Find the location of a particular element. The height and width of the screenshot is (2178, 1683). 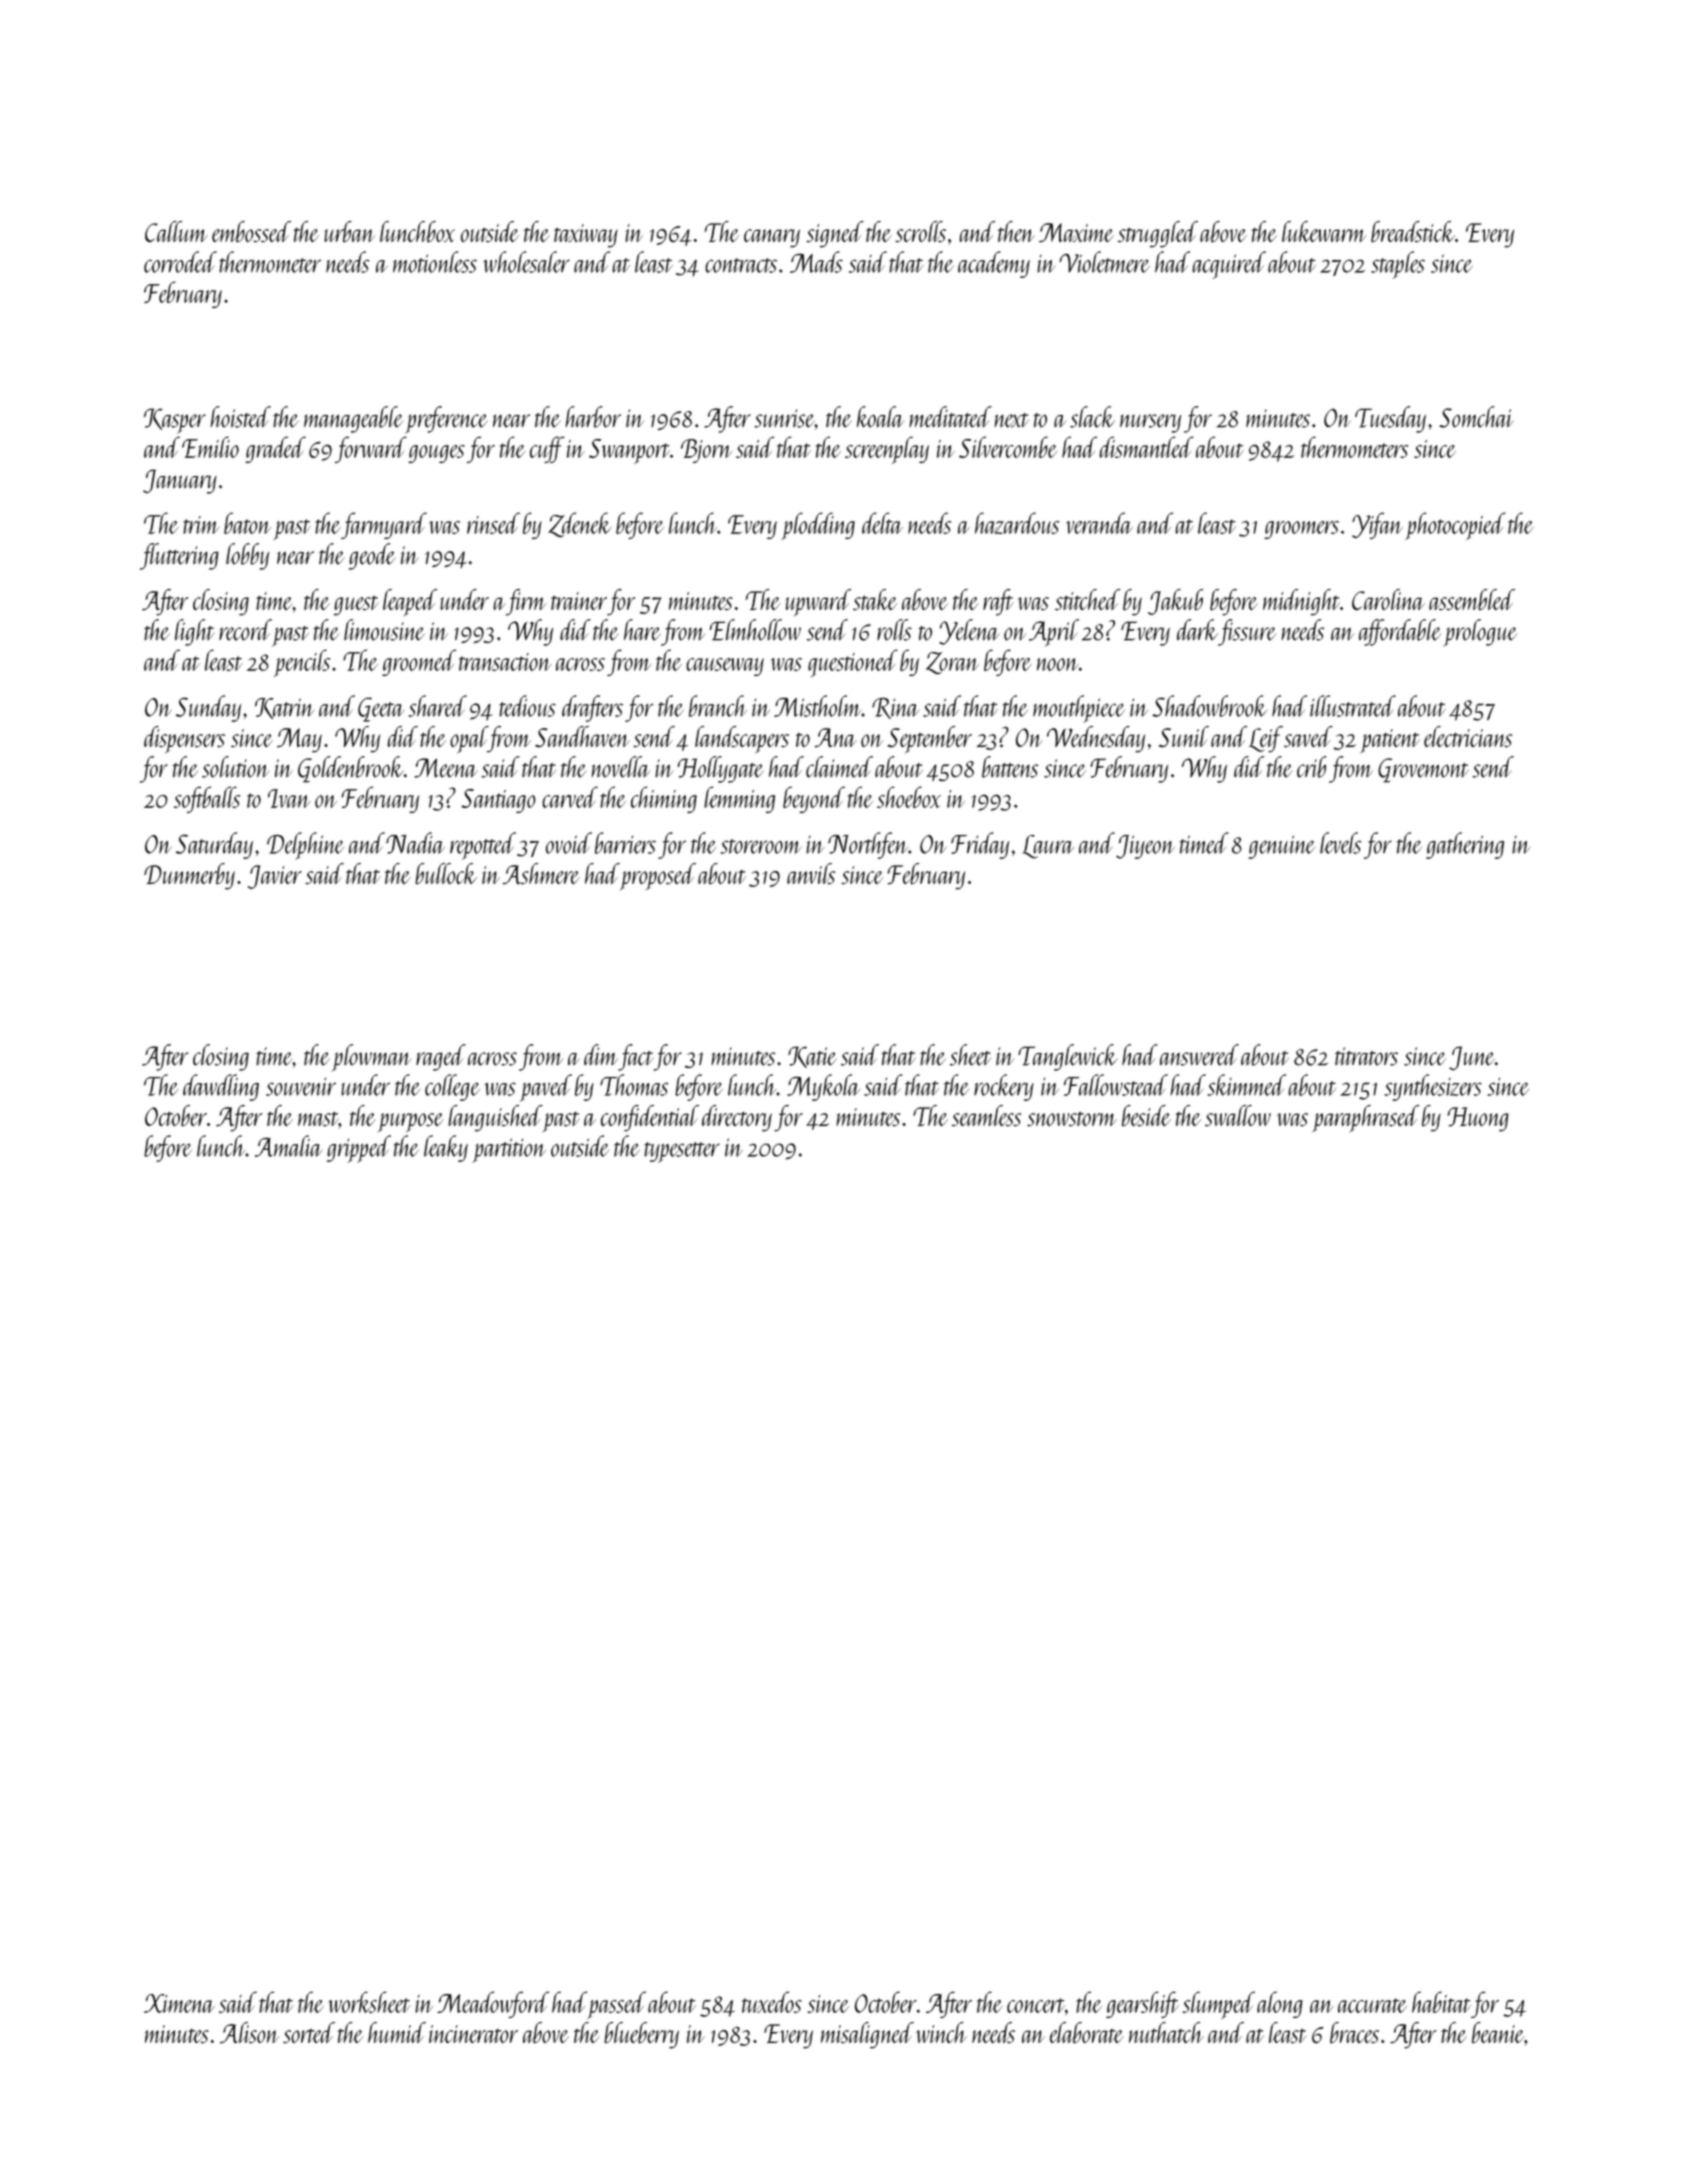

breadstick is located at coordinates (1413, 232).
